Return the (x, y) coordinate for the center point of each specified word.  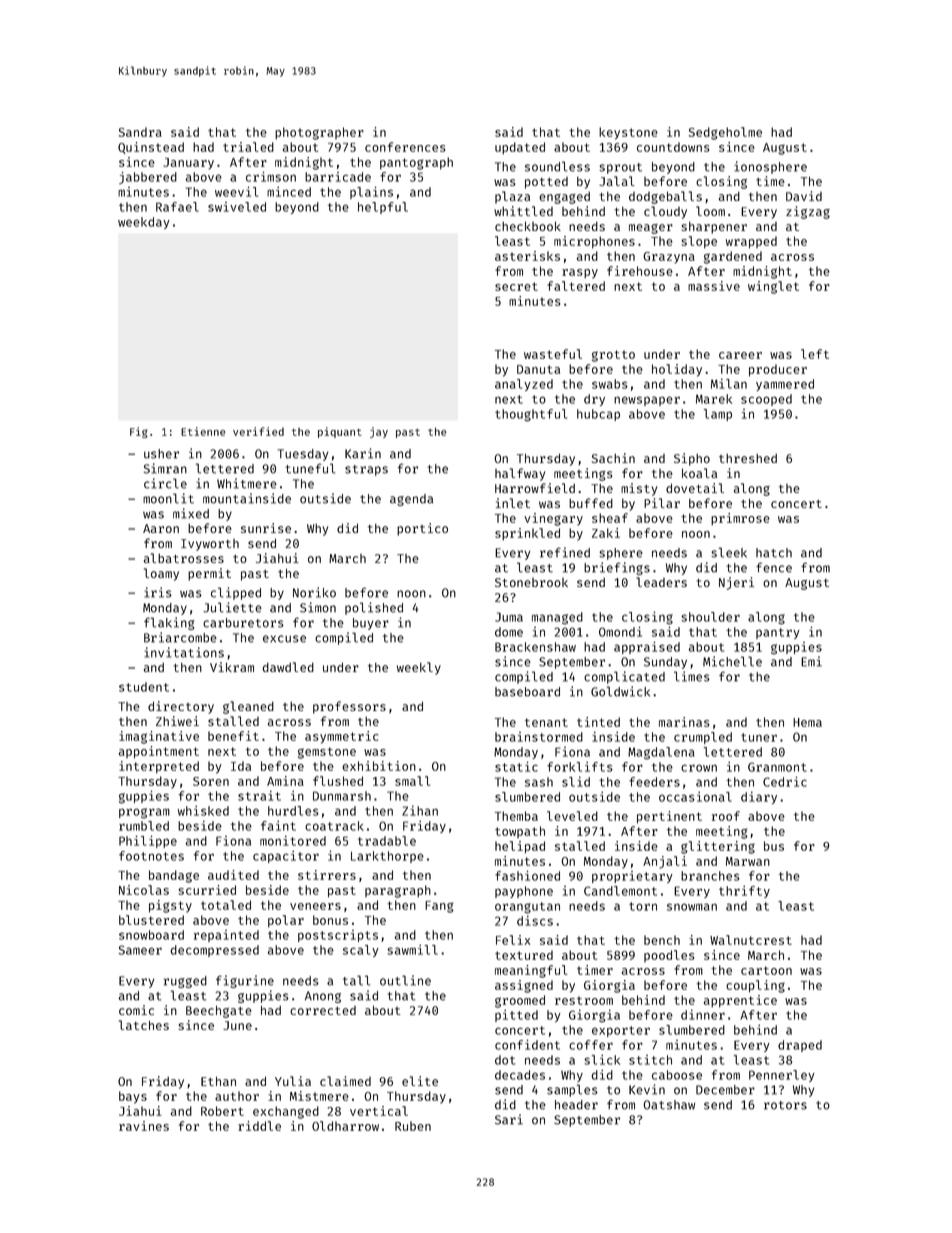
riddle (259, 1126)
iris (158, 592)
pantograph (416, 163)
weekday (144, 223)
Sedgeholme (725, 133)
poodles (669, 956)
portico (422, 529)
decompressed (214, 951)
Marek (714, 399)
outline (405, 980)
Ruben (413, 1126)
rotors (785, 1105)
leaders (661, 582)
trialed (248, 147)
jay (379, 432)
